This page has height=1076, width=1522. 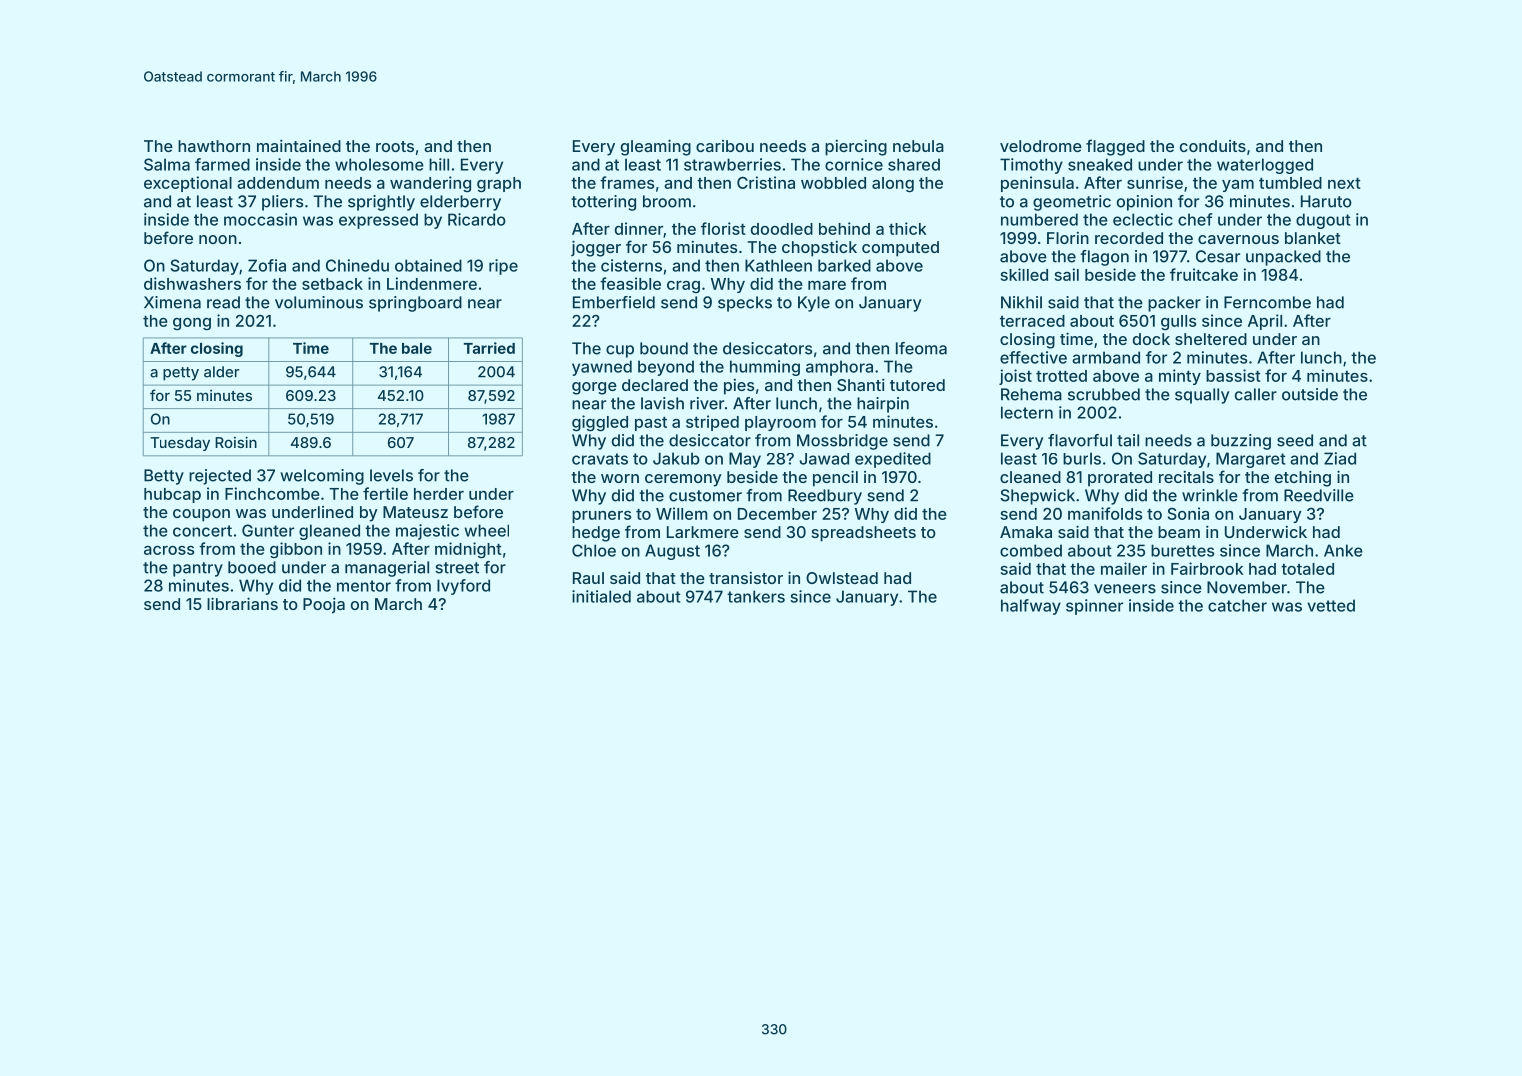 What do you see at coordinates (278, 183) in the page?
I see `addendum` at bounding box center [278, 183].
